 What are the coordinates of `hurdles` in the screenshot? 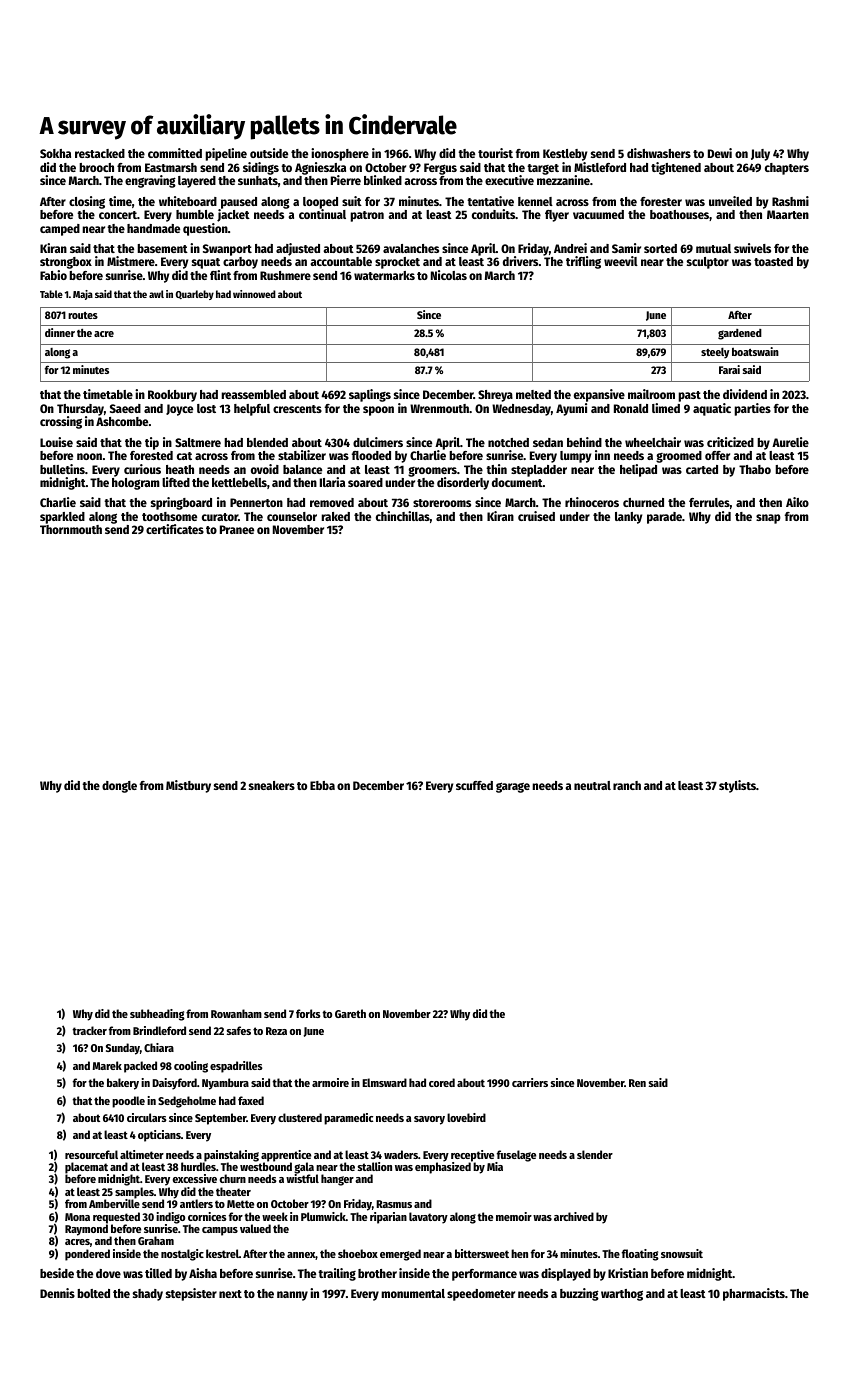 It's located at (198, 1166).
